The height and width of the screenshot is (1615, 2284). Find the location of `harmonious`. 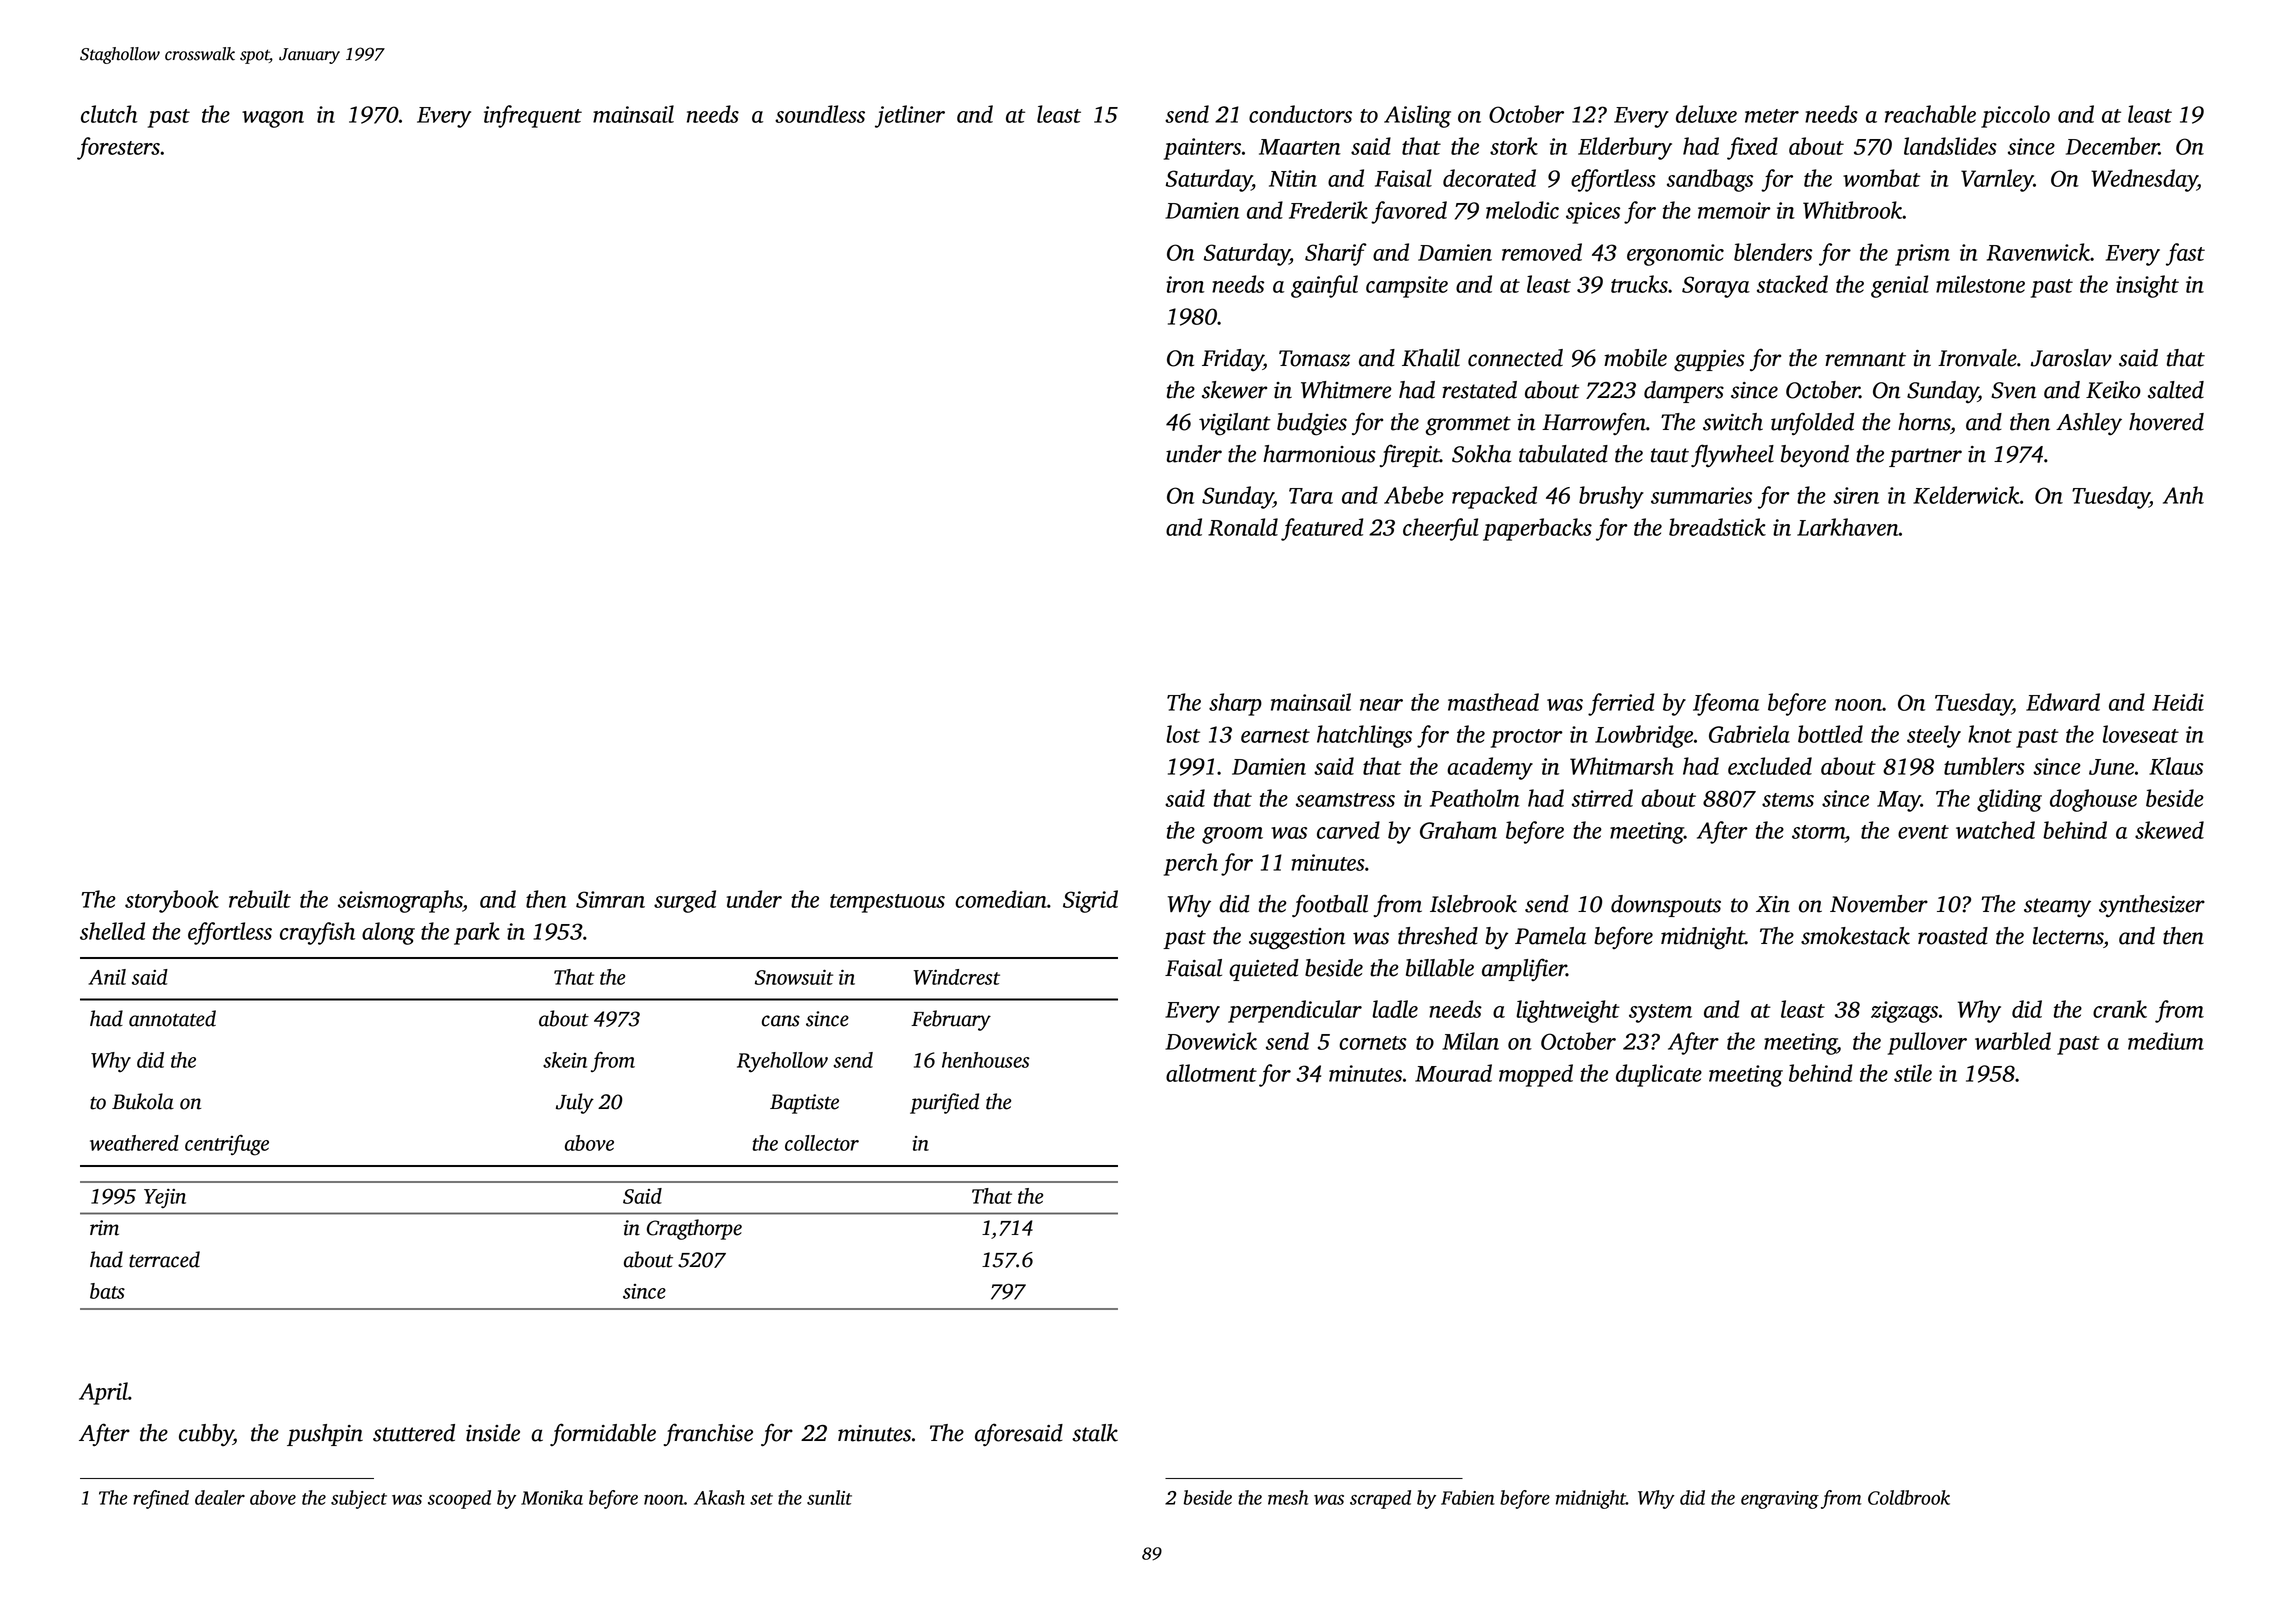

harmonious is located at coordinates (1319, 454).
